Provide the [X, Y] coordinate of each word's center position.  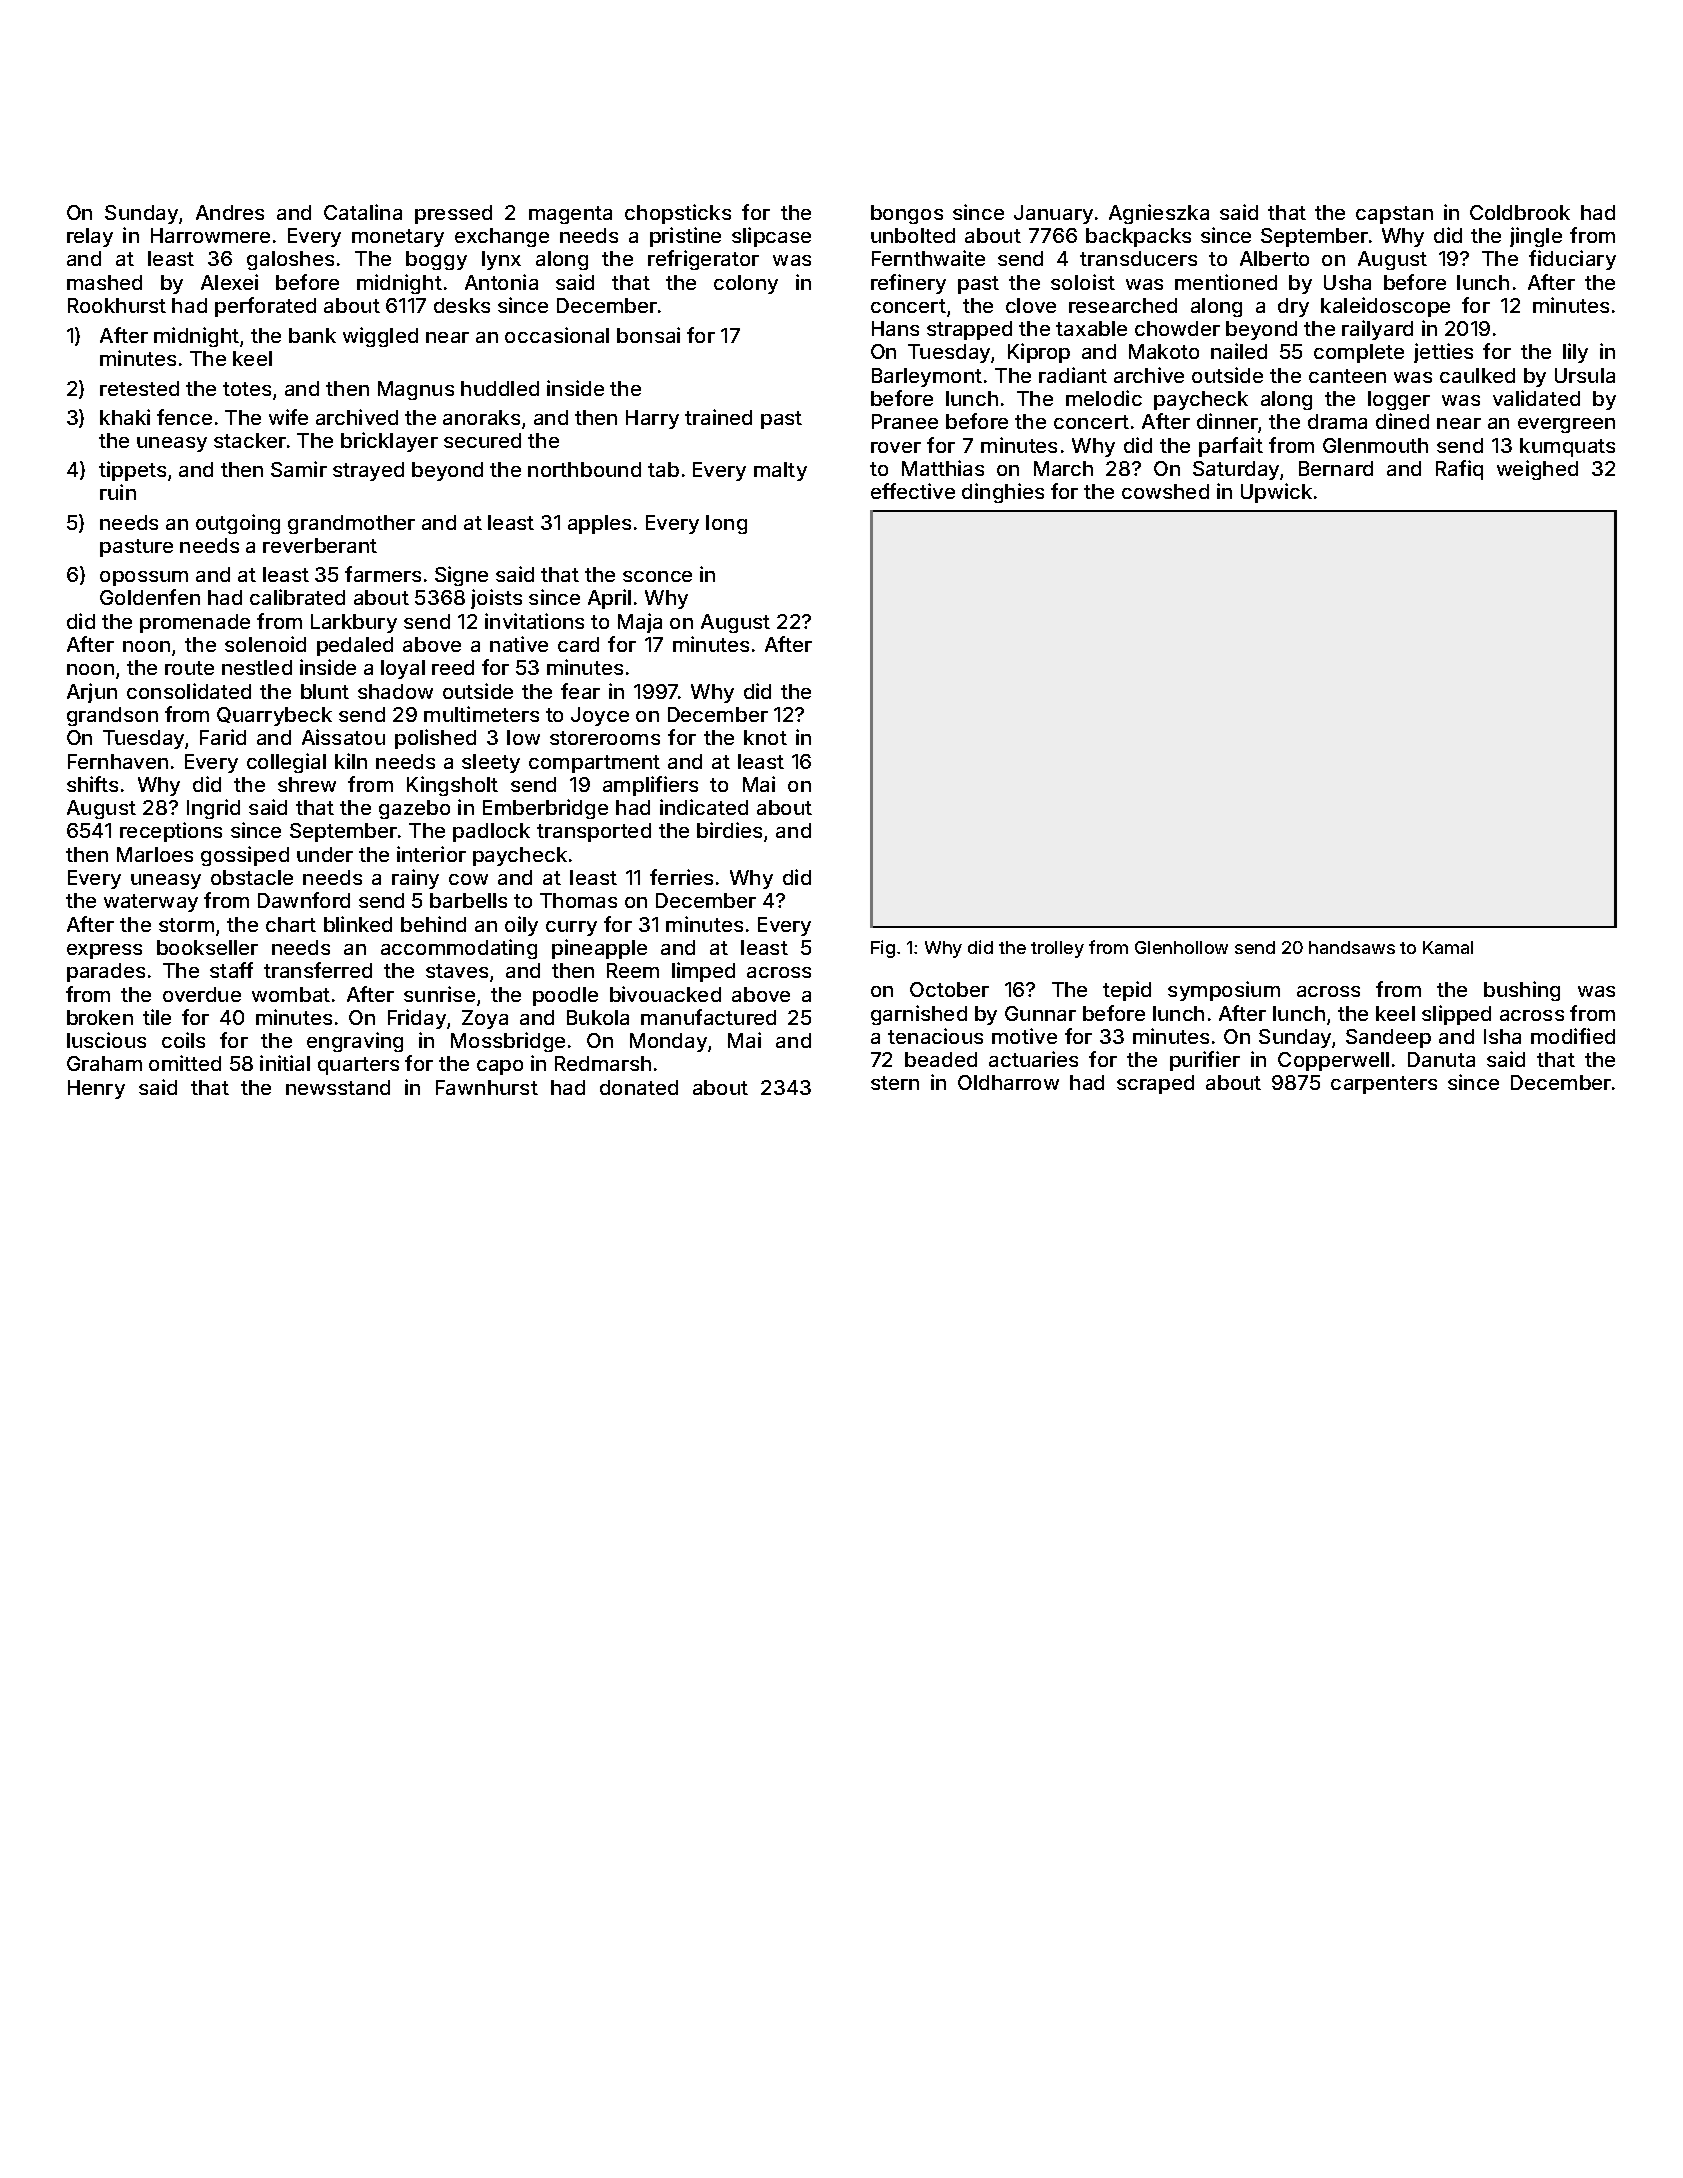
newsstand [338, 1087]
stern [895, 1083]
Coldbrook [1520, 212]
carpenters [1384, 1085]
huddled [500, 388]
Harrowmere [210, 235]
